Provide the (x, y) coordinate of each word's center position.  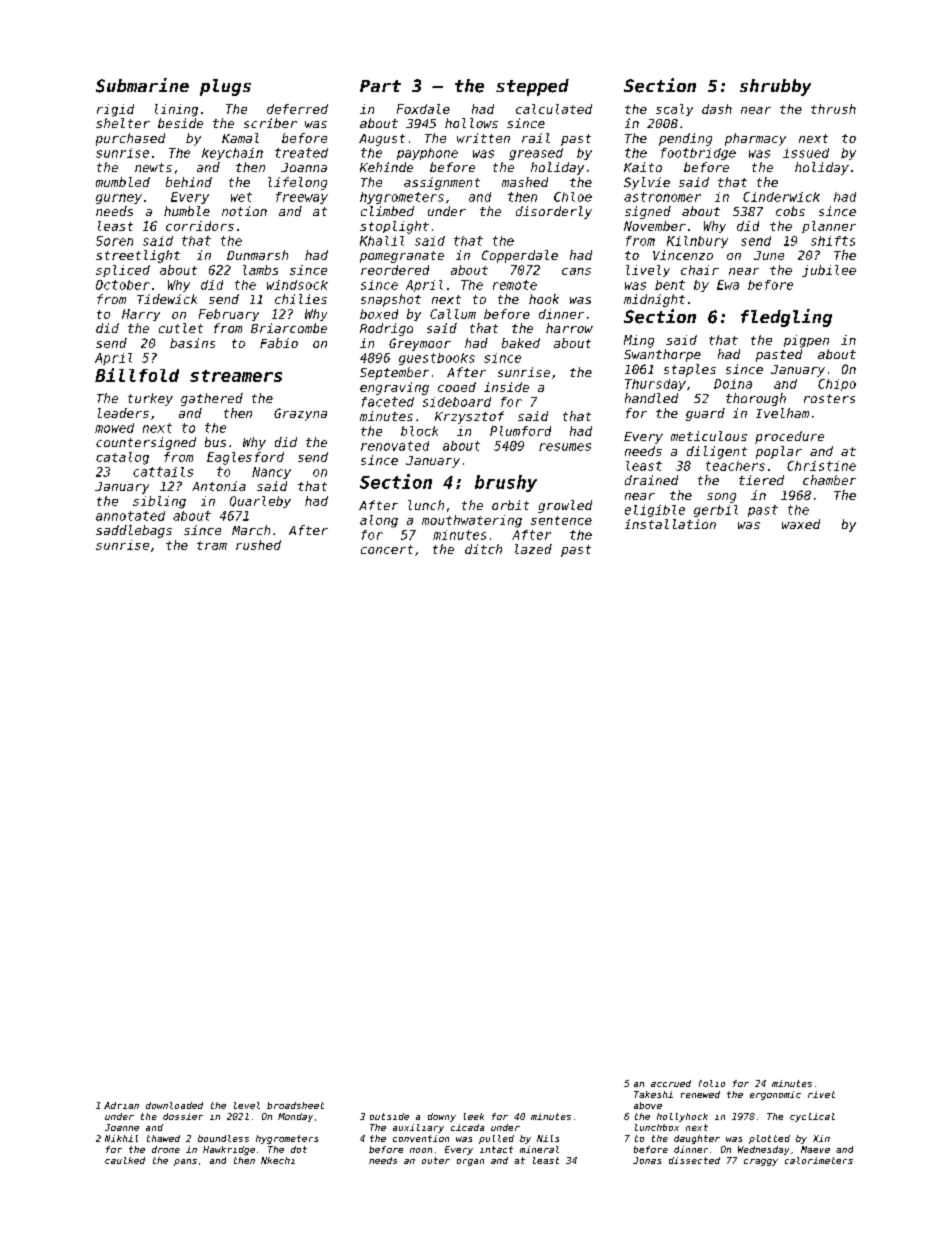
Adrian (121, 1105)
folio (712, 1083)
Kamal (240, 138)
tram (212, 545)
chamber (829, 480)
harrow (569, 328)
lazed (533, 549)
